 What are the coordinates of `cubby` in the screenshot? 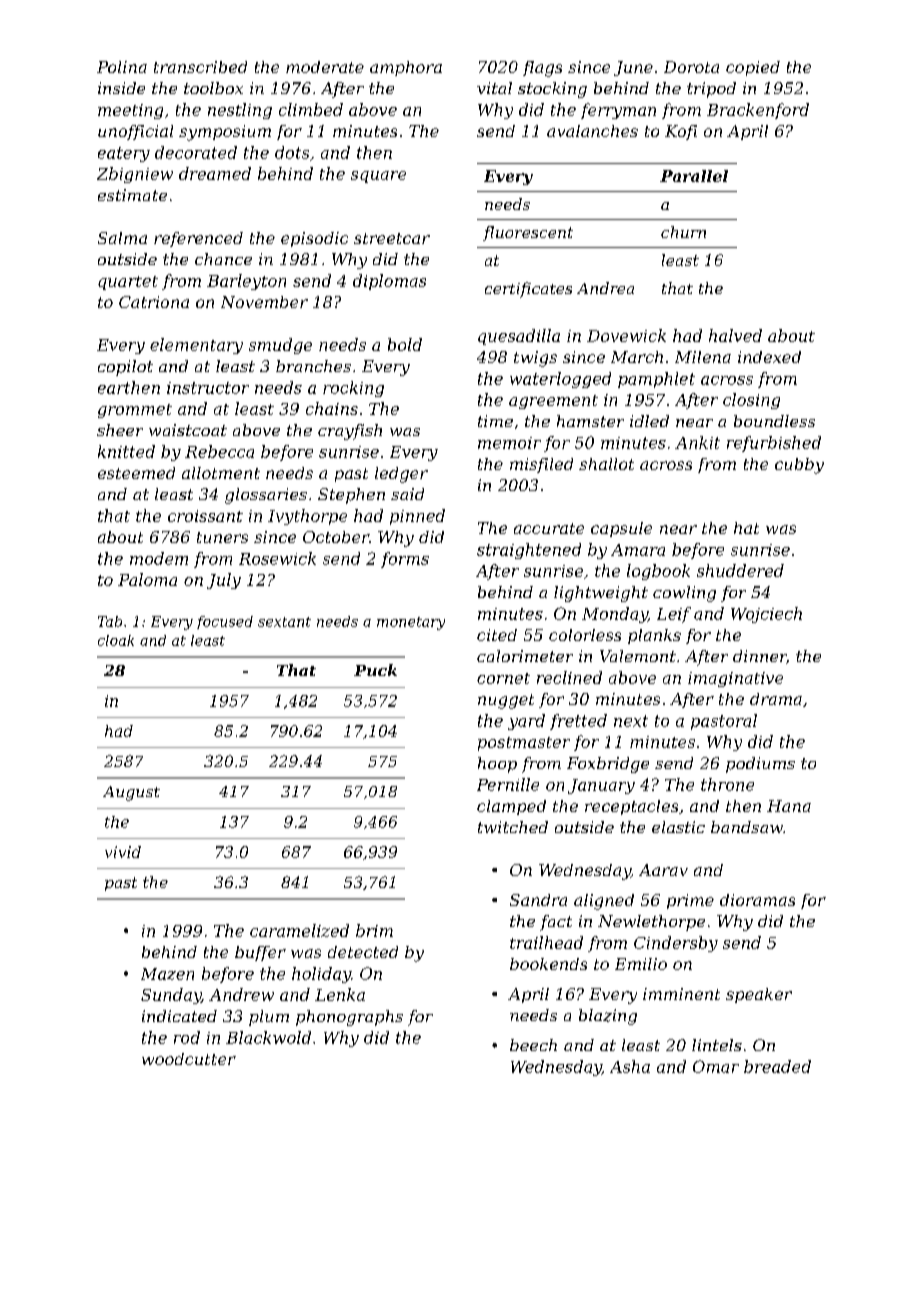 It's located at (799, 466).
